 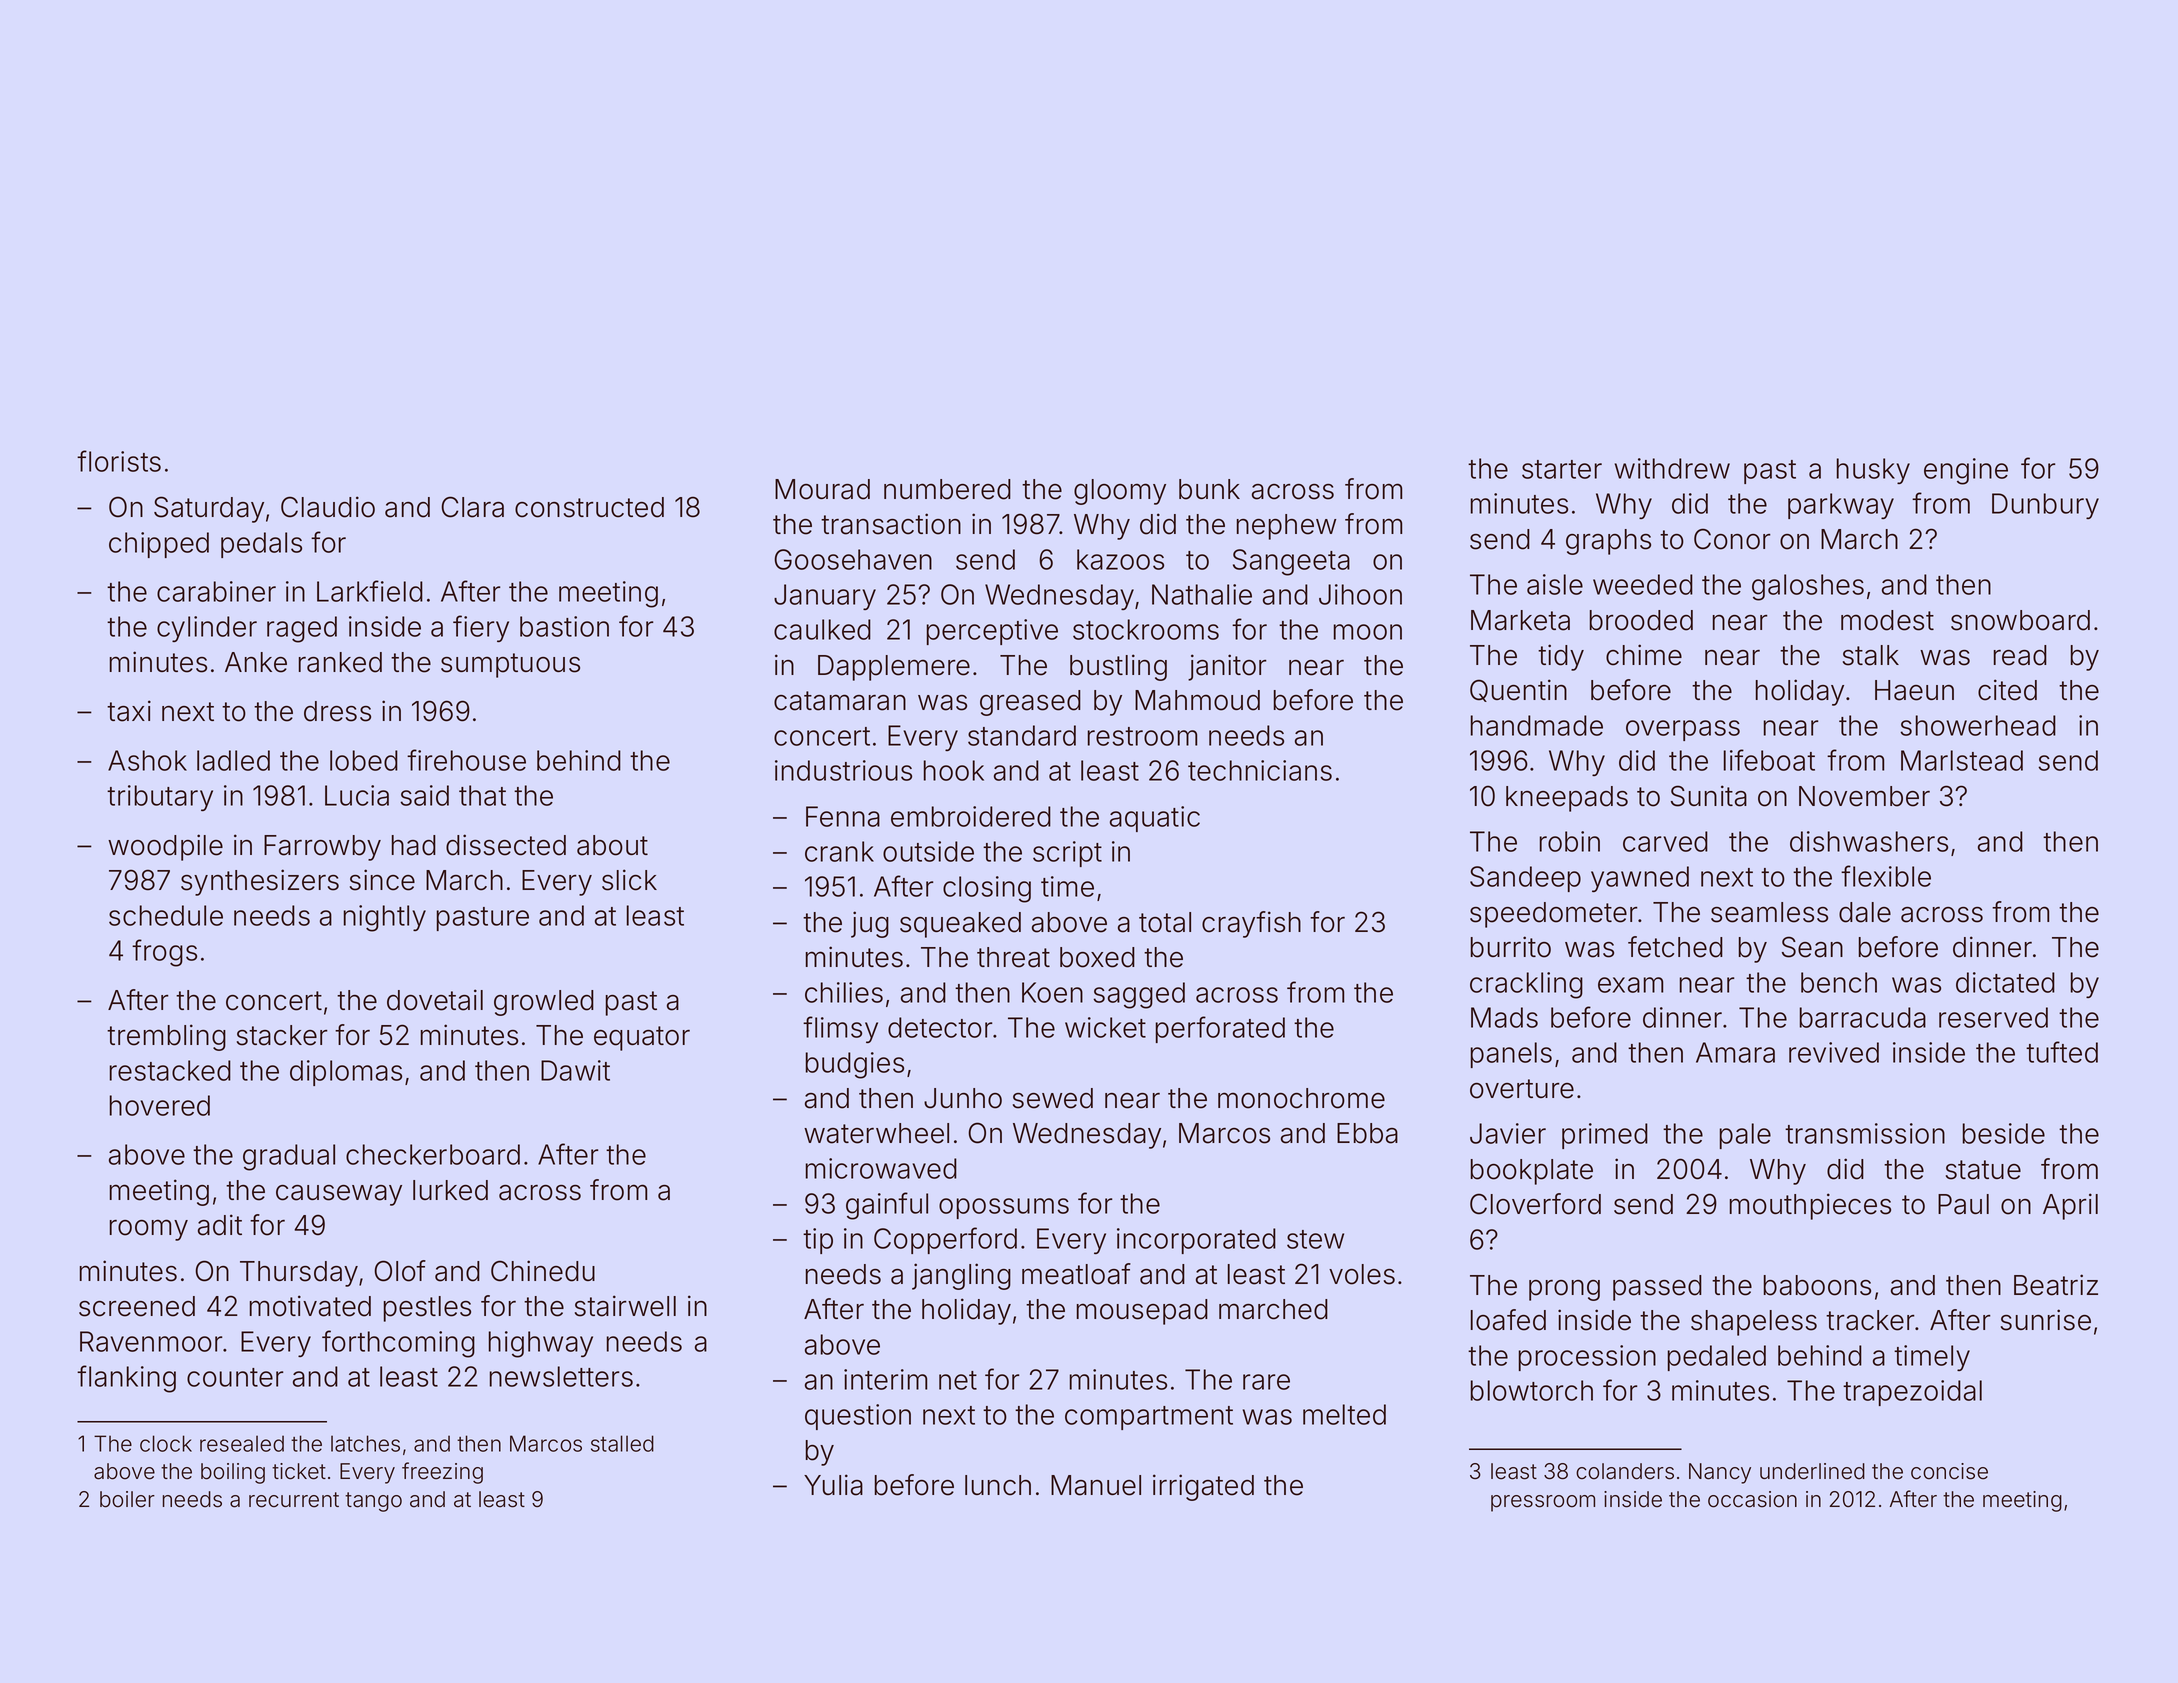 I want to click on resealed, so click(x=242, y=1443).
